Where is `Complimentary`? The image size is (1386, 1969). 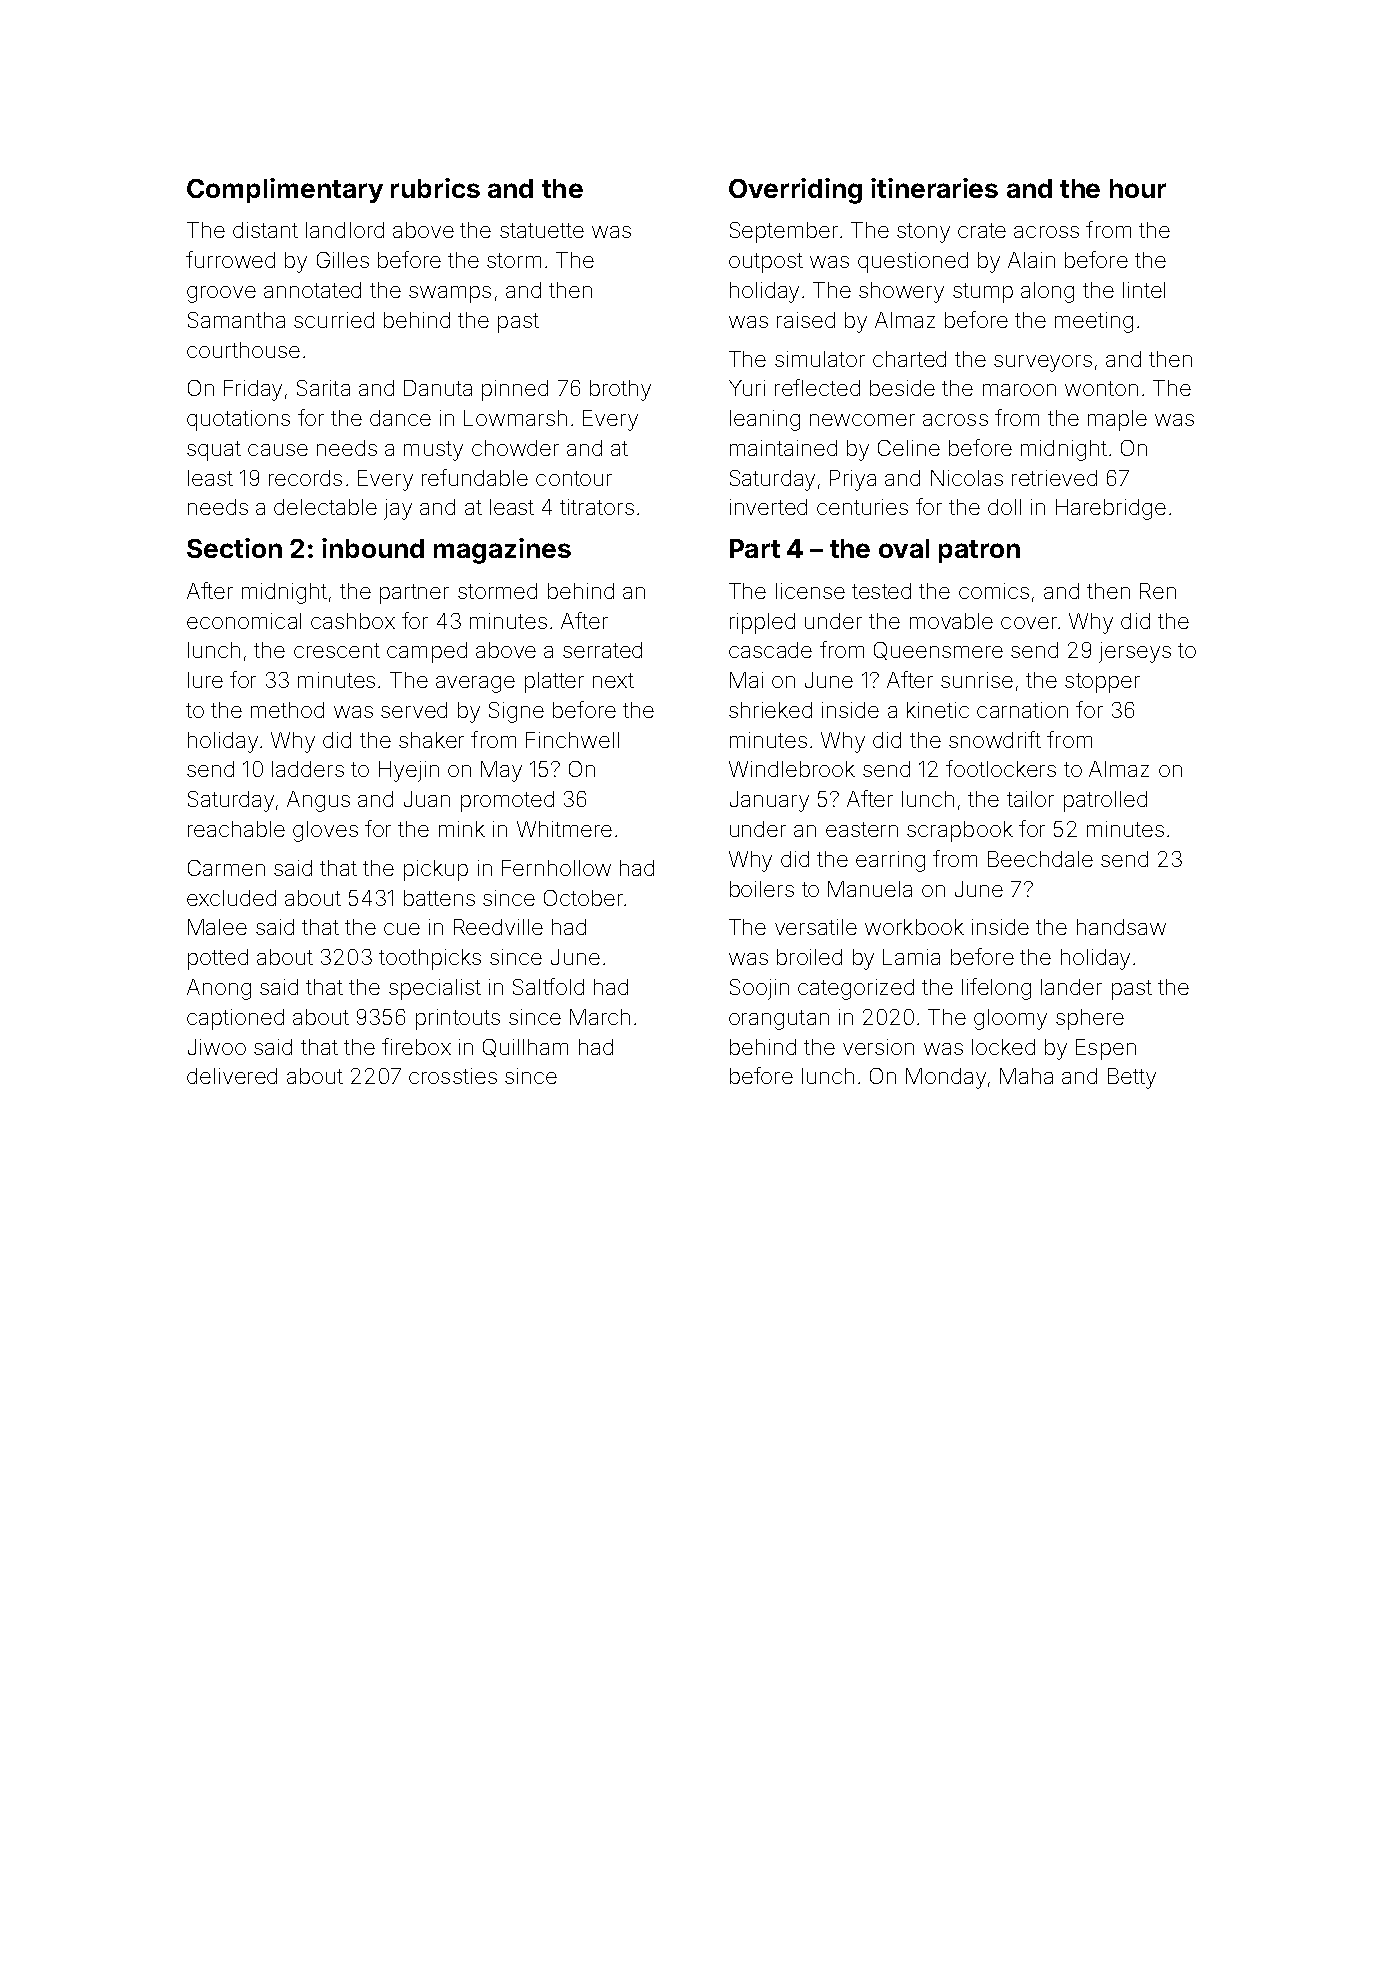 Complimentary is located at coordinates (285, 190).
